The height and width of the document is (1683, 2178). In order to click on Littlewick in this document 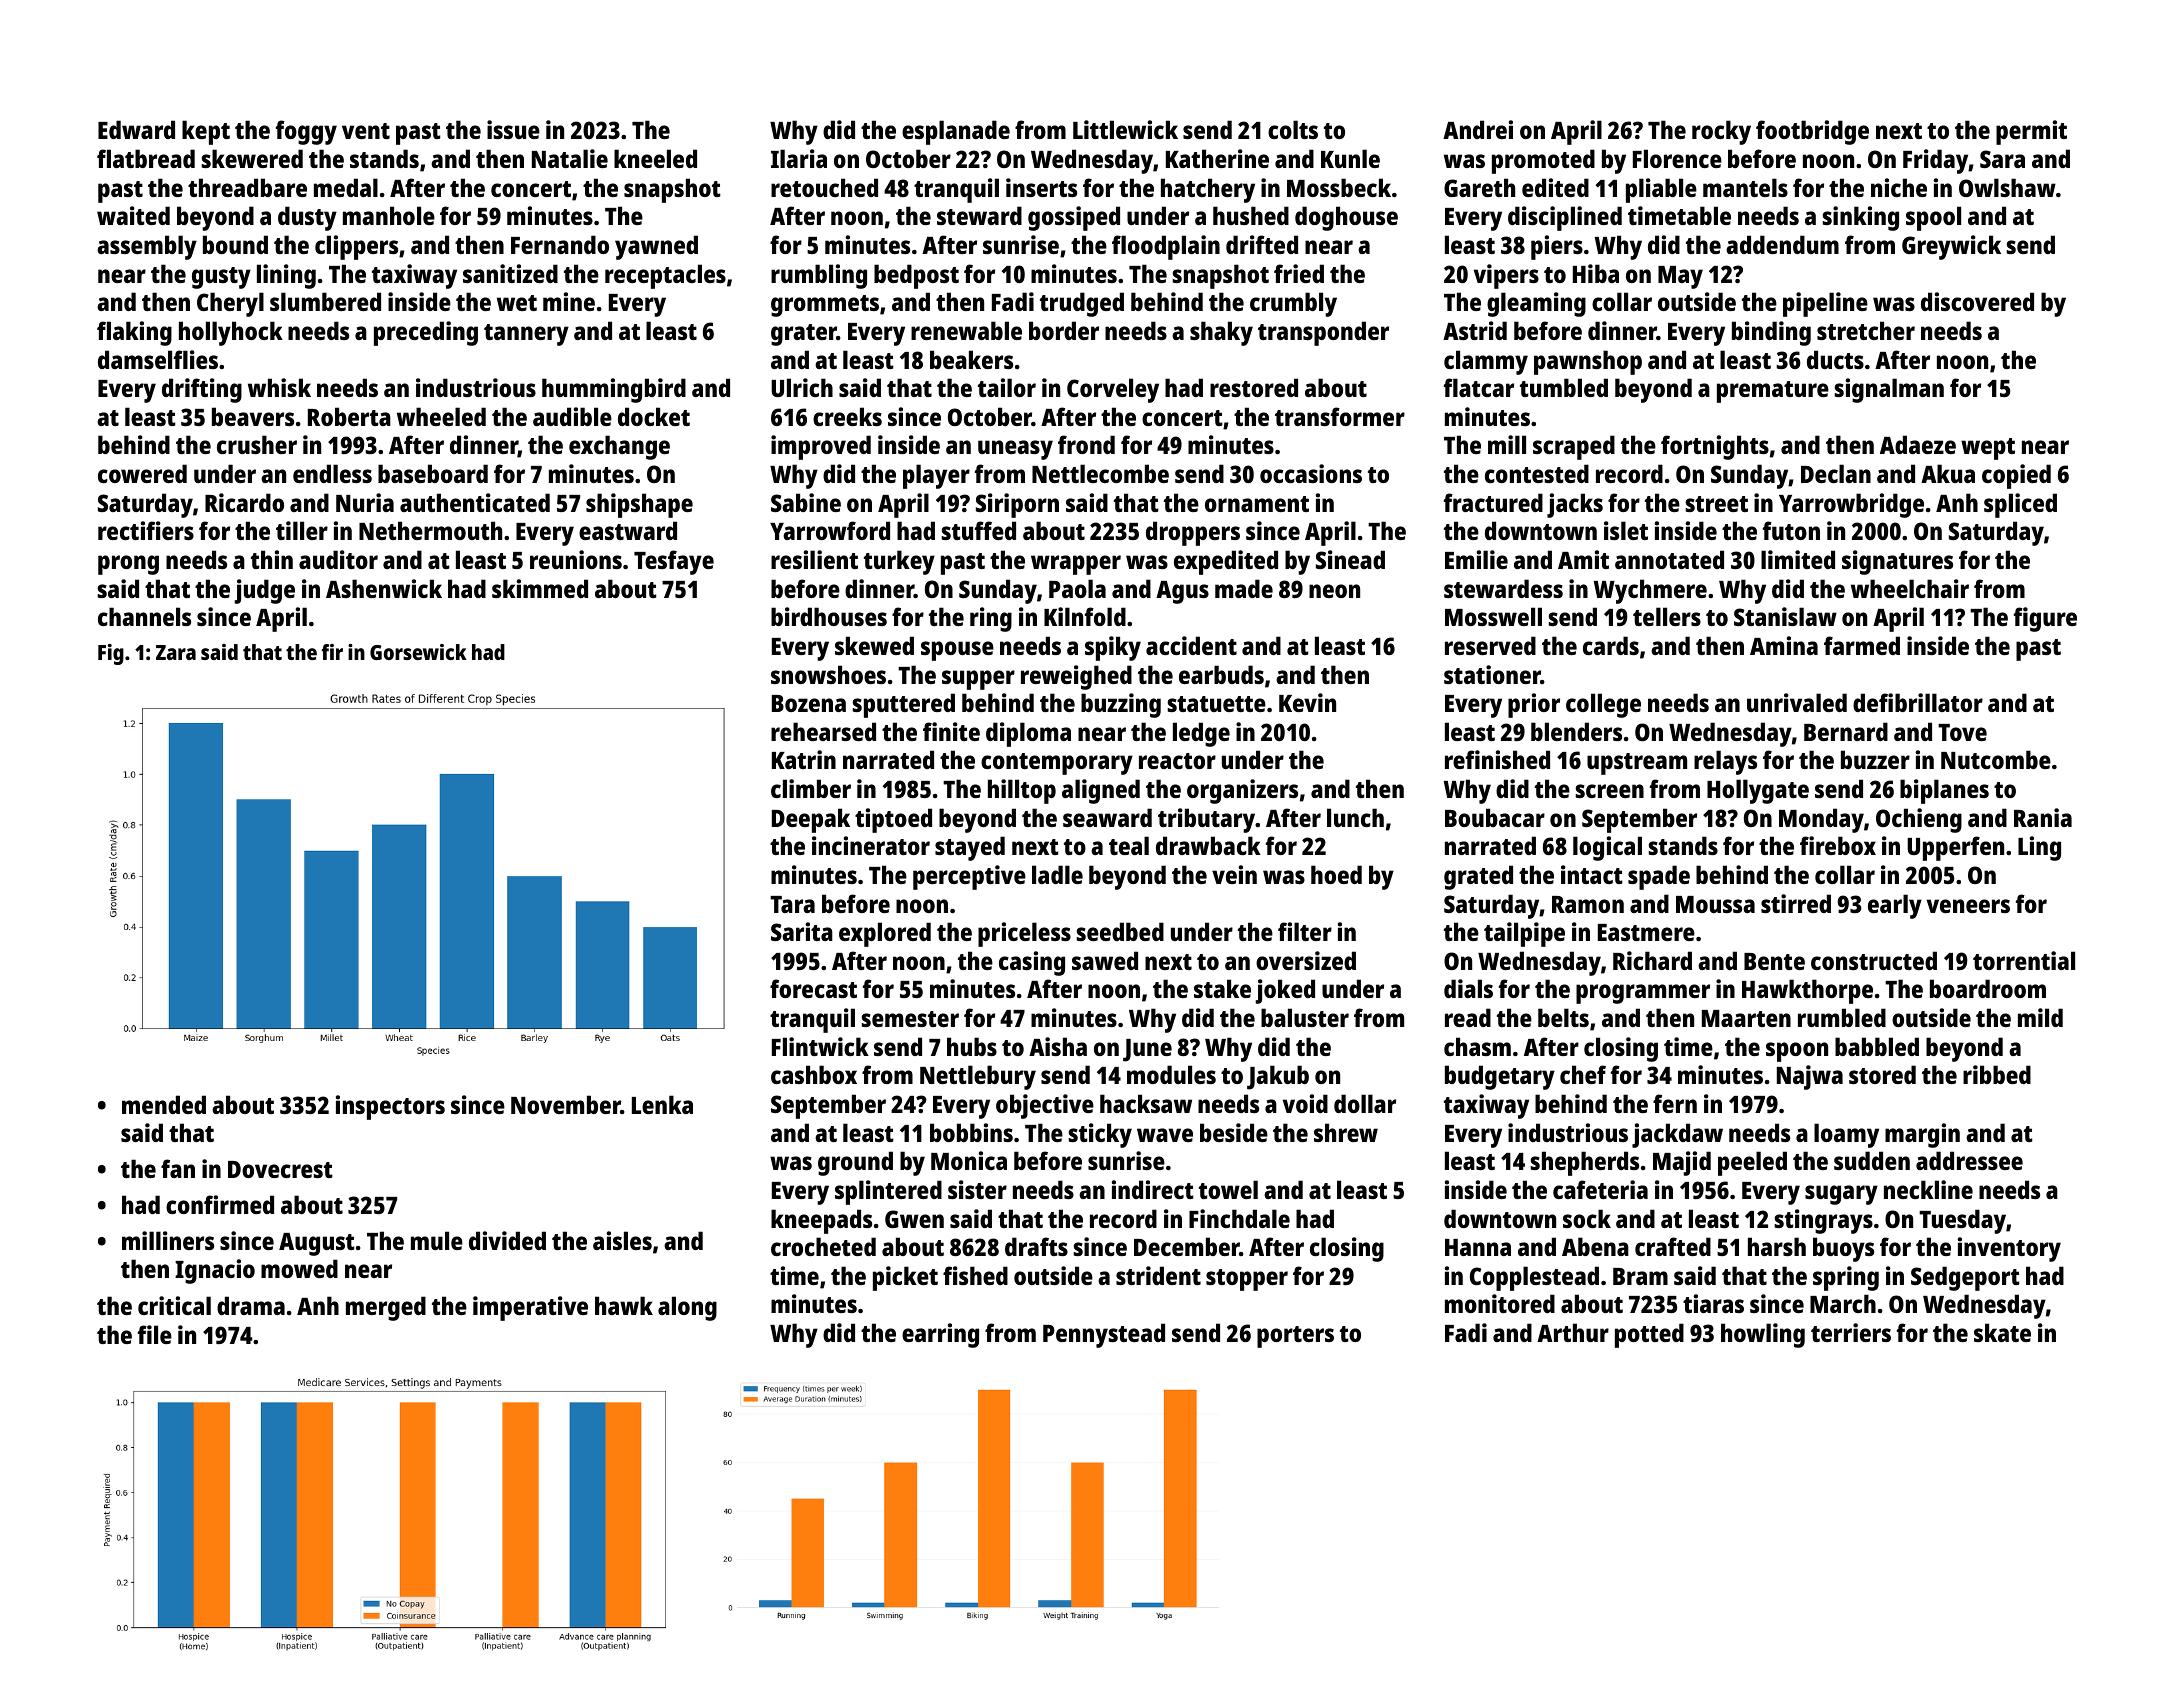, I will do `click(1125, 129)`.
